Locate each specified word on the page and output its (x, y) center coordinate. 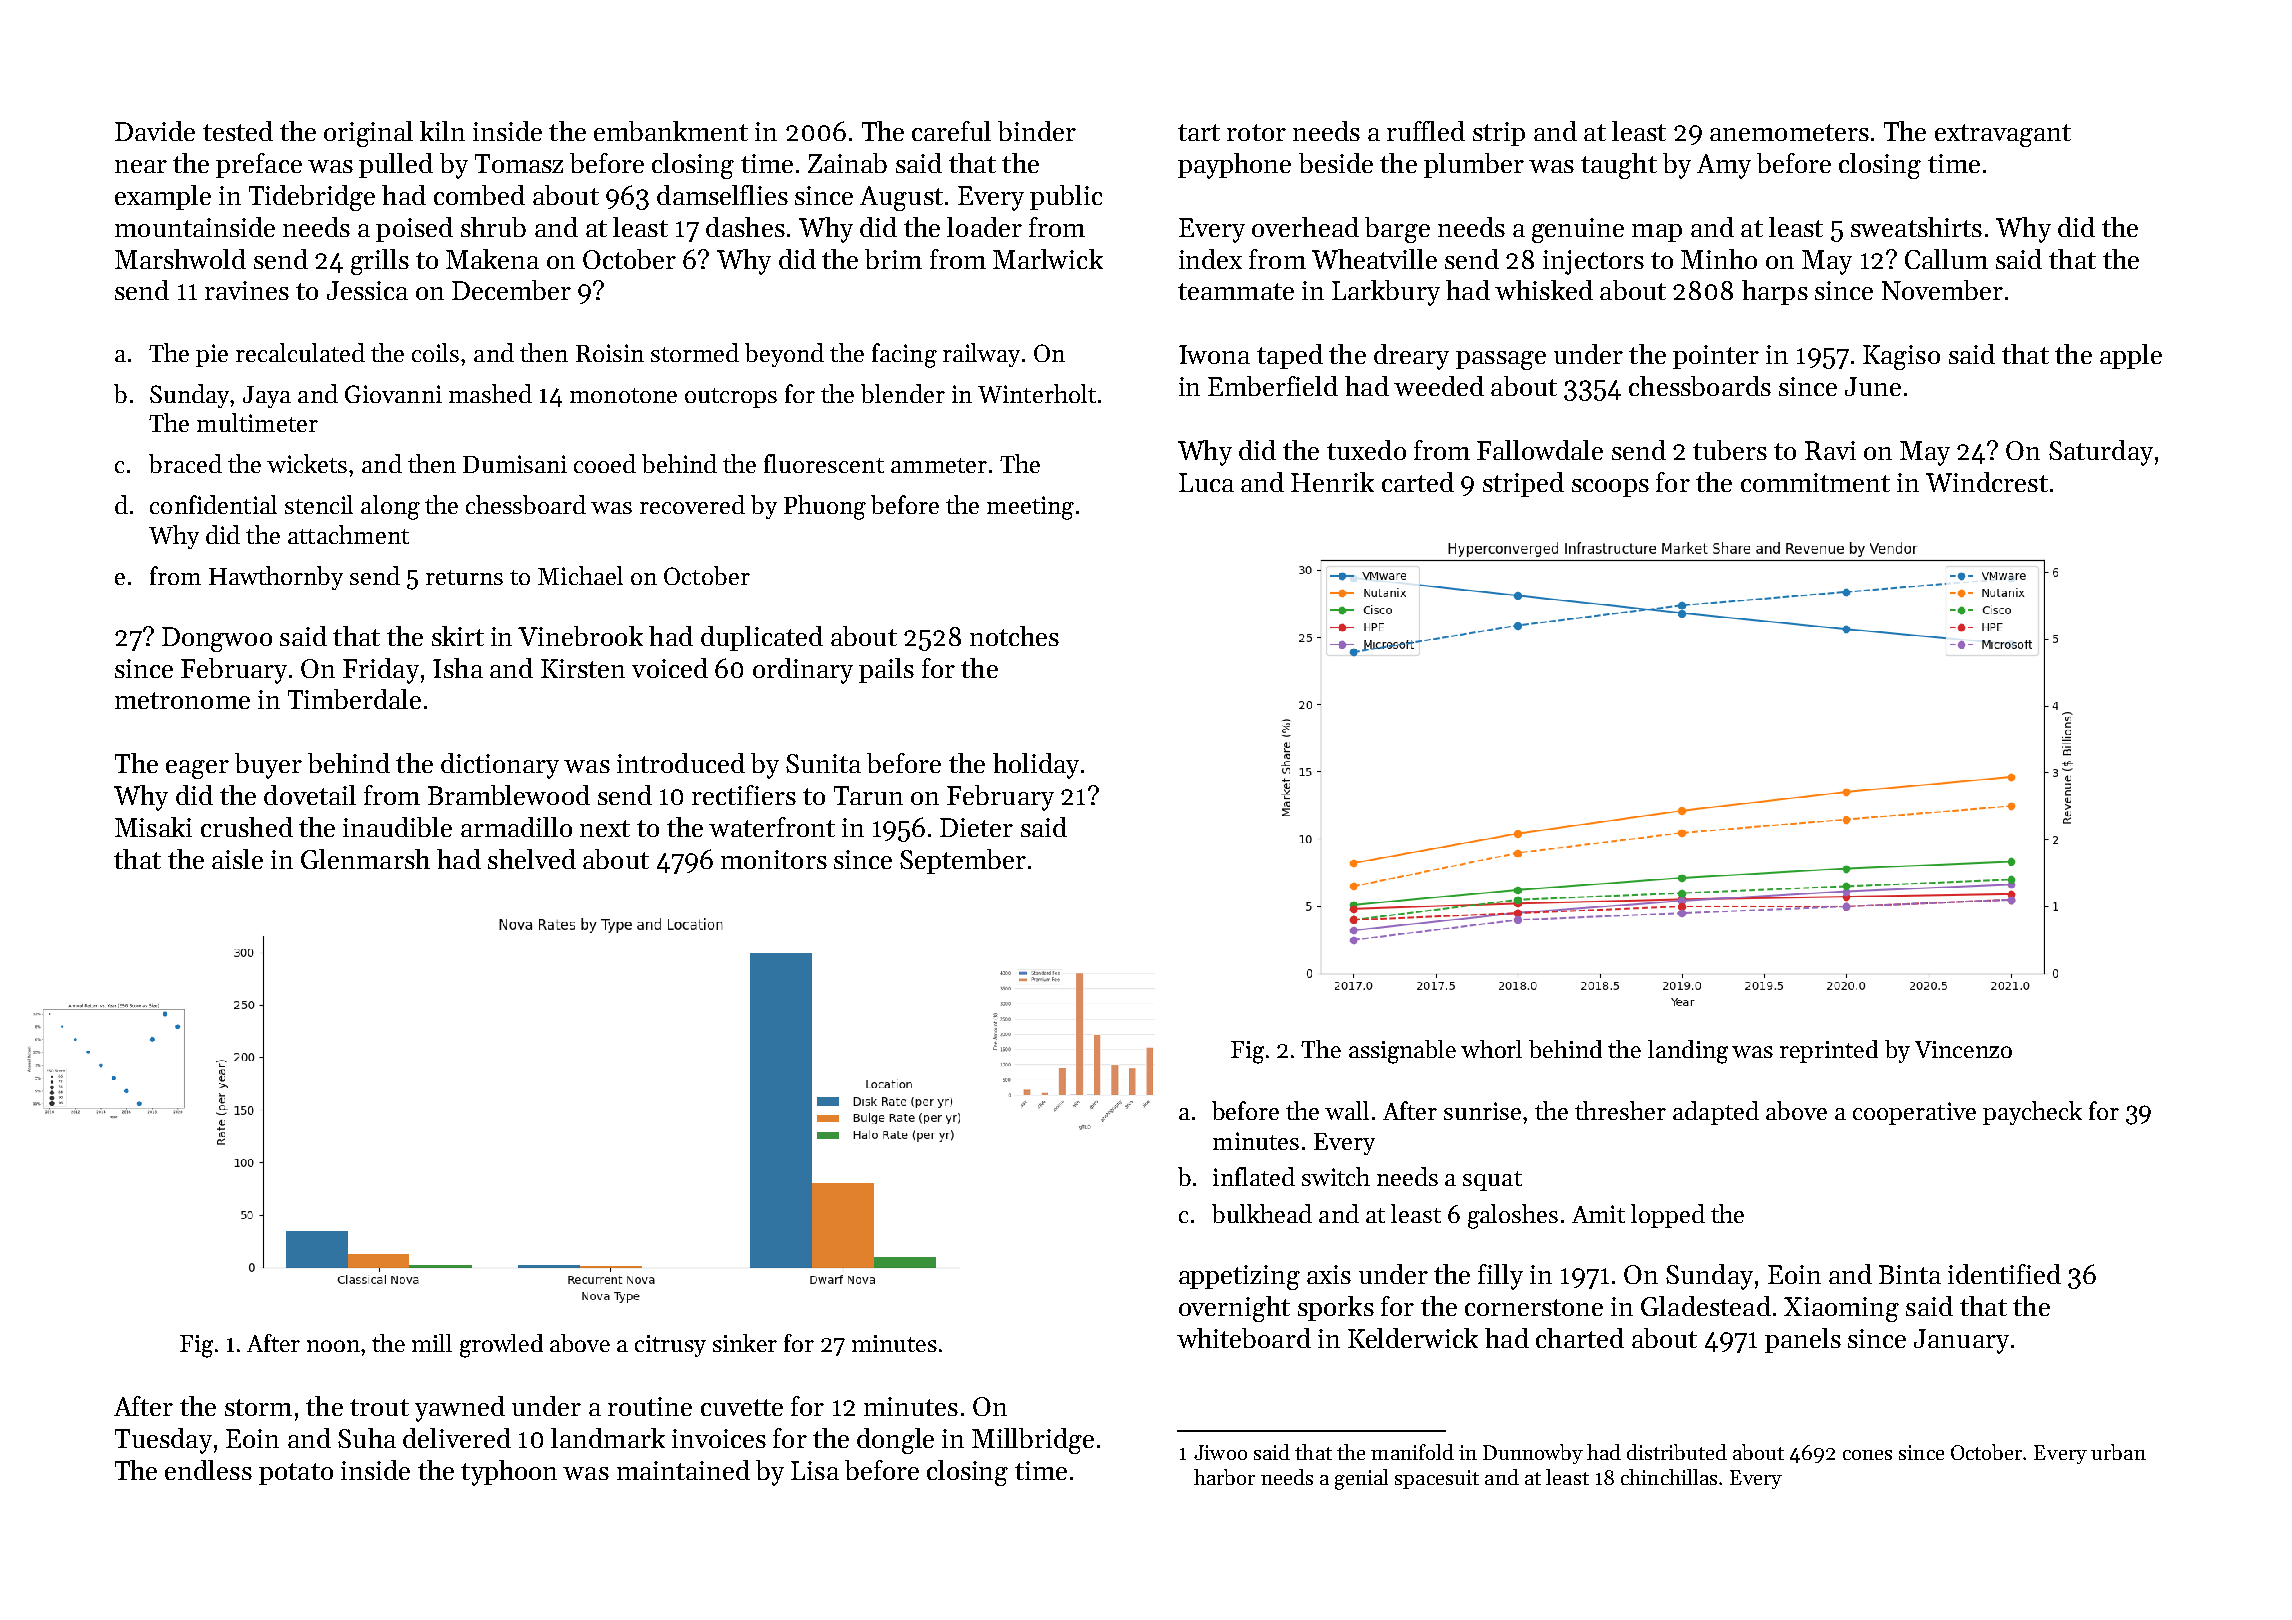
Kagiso (1901, 357)
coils (435, 352)
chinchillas (1669, 1477)
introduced (681, 763)
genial (1361, 1479)
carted (1418, 482)
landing (1688, 1052)
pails (886, 670)
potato (296, 1474)
